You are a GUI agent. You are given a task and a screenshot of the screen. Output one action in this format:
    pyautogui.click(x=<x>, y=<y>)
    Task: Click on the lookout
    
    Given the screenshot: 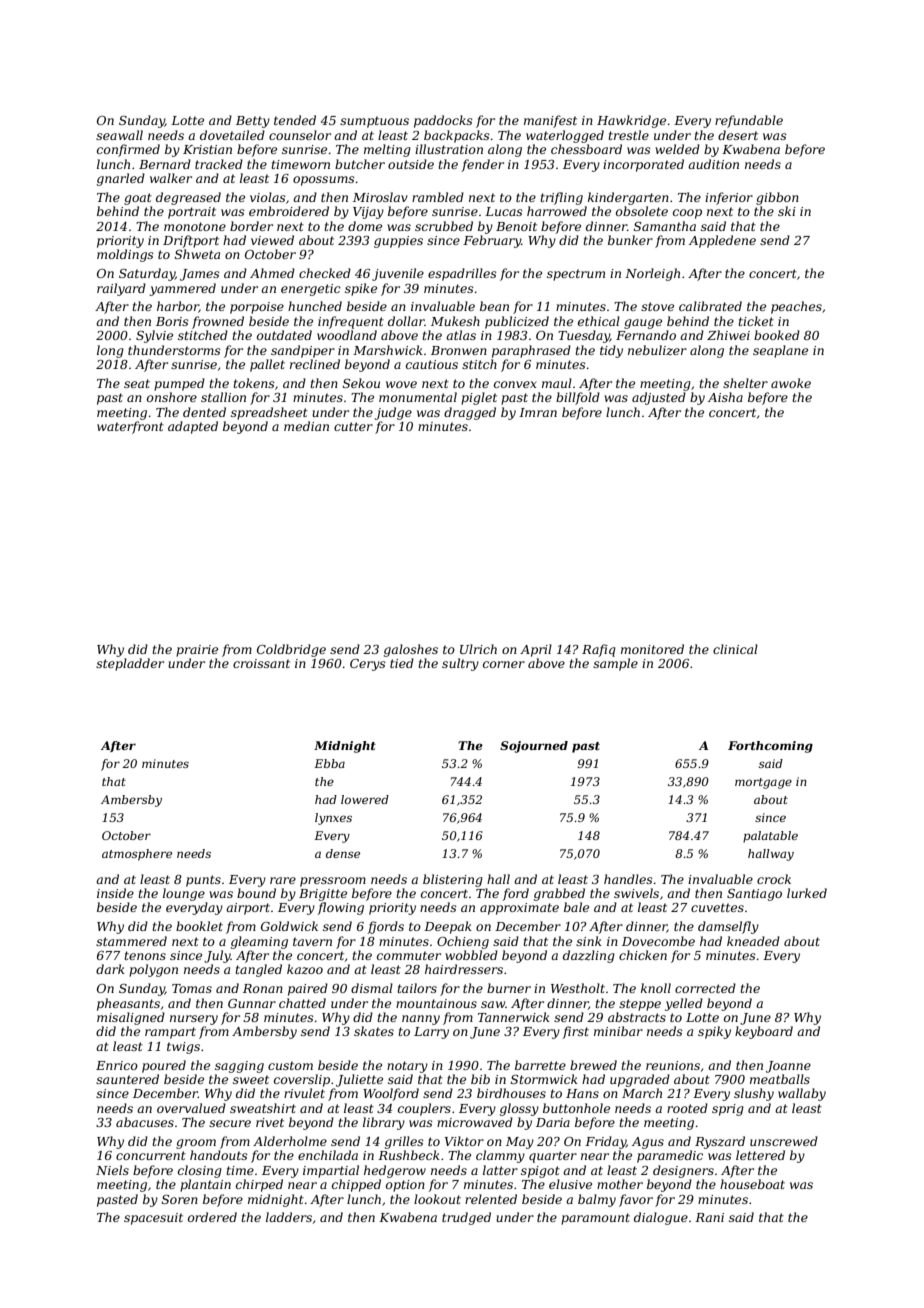 What is the action you would take?
    pyautogui.click(x=437, y=1199)
